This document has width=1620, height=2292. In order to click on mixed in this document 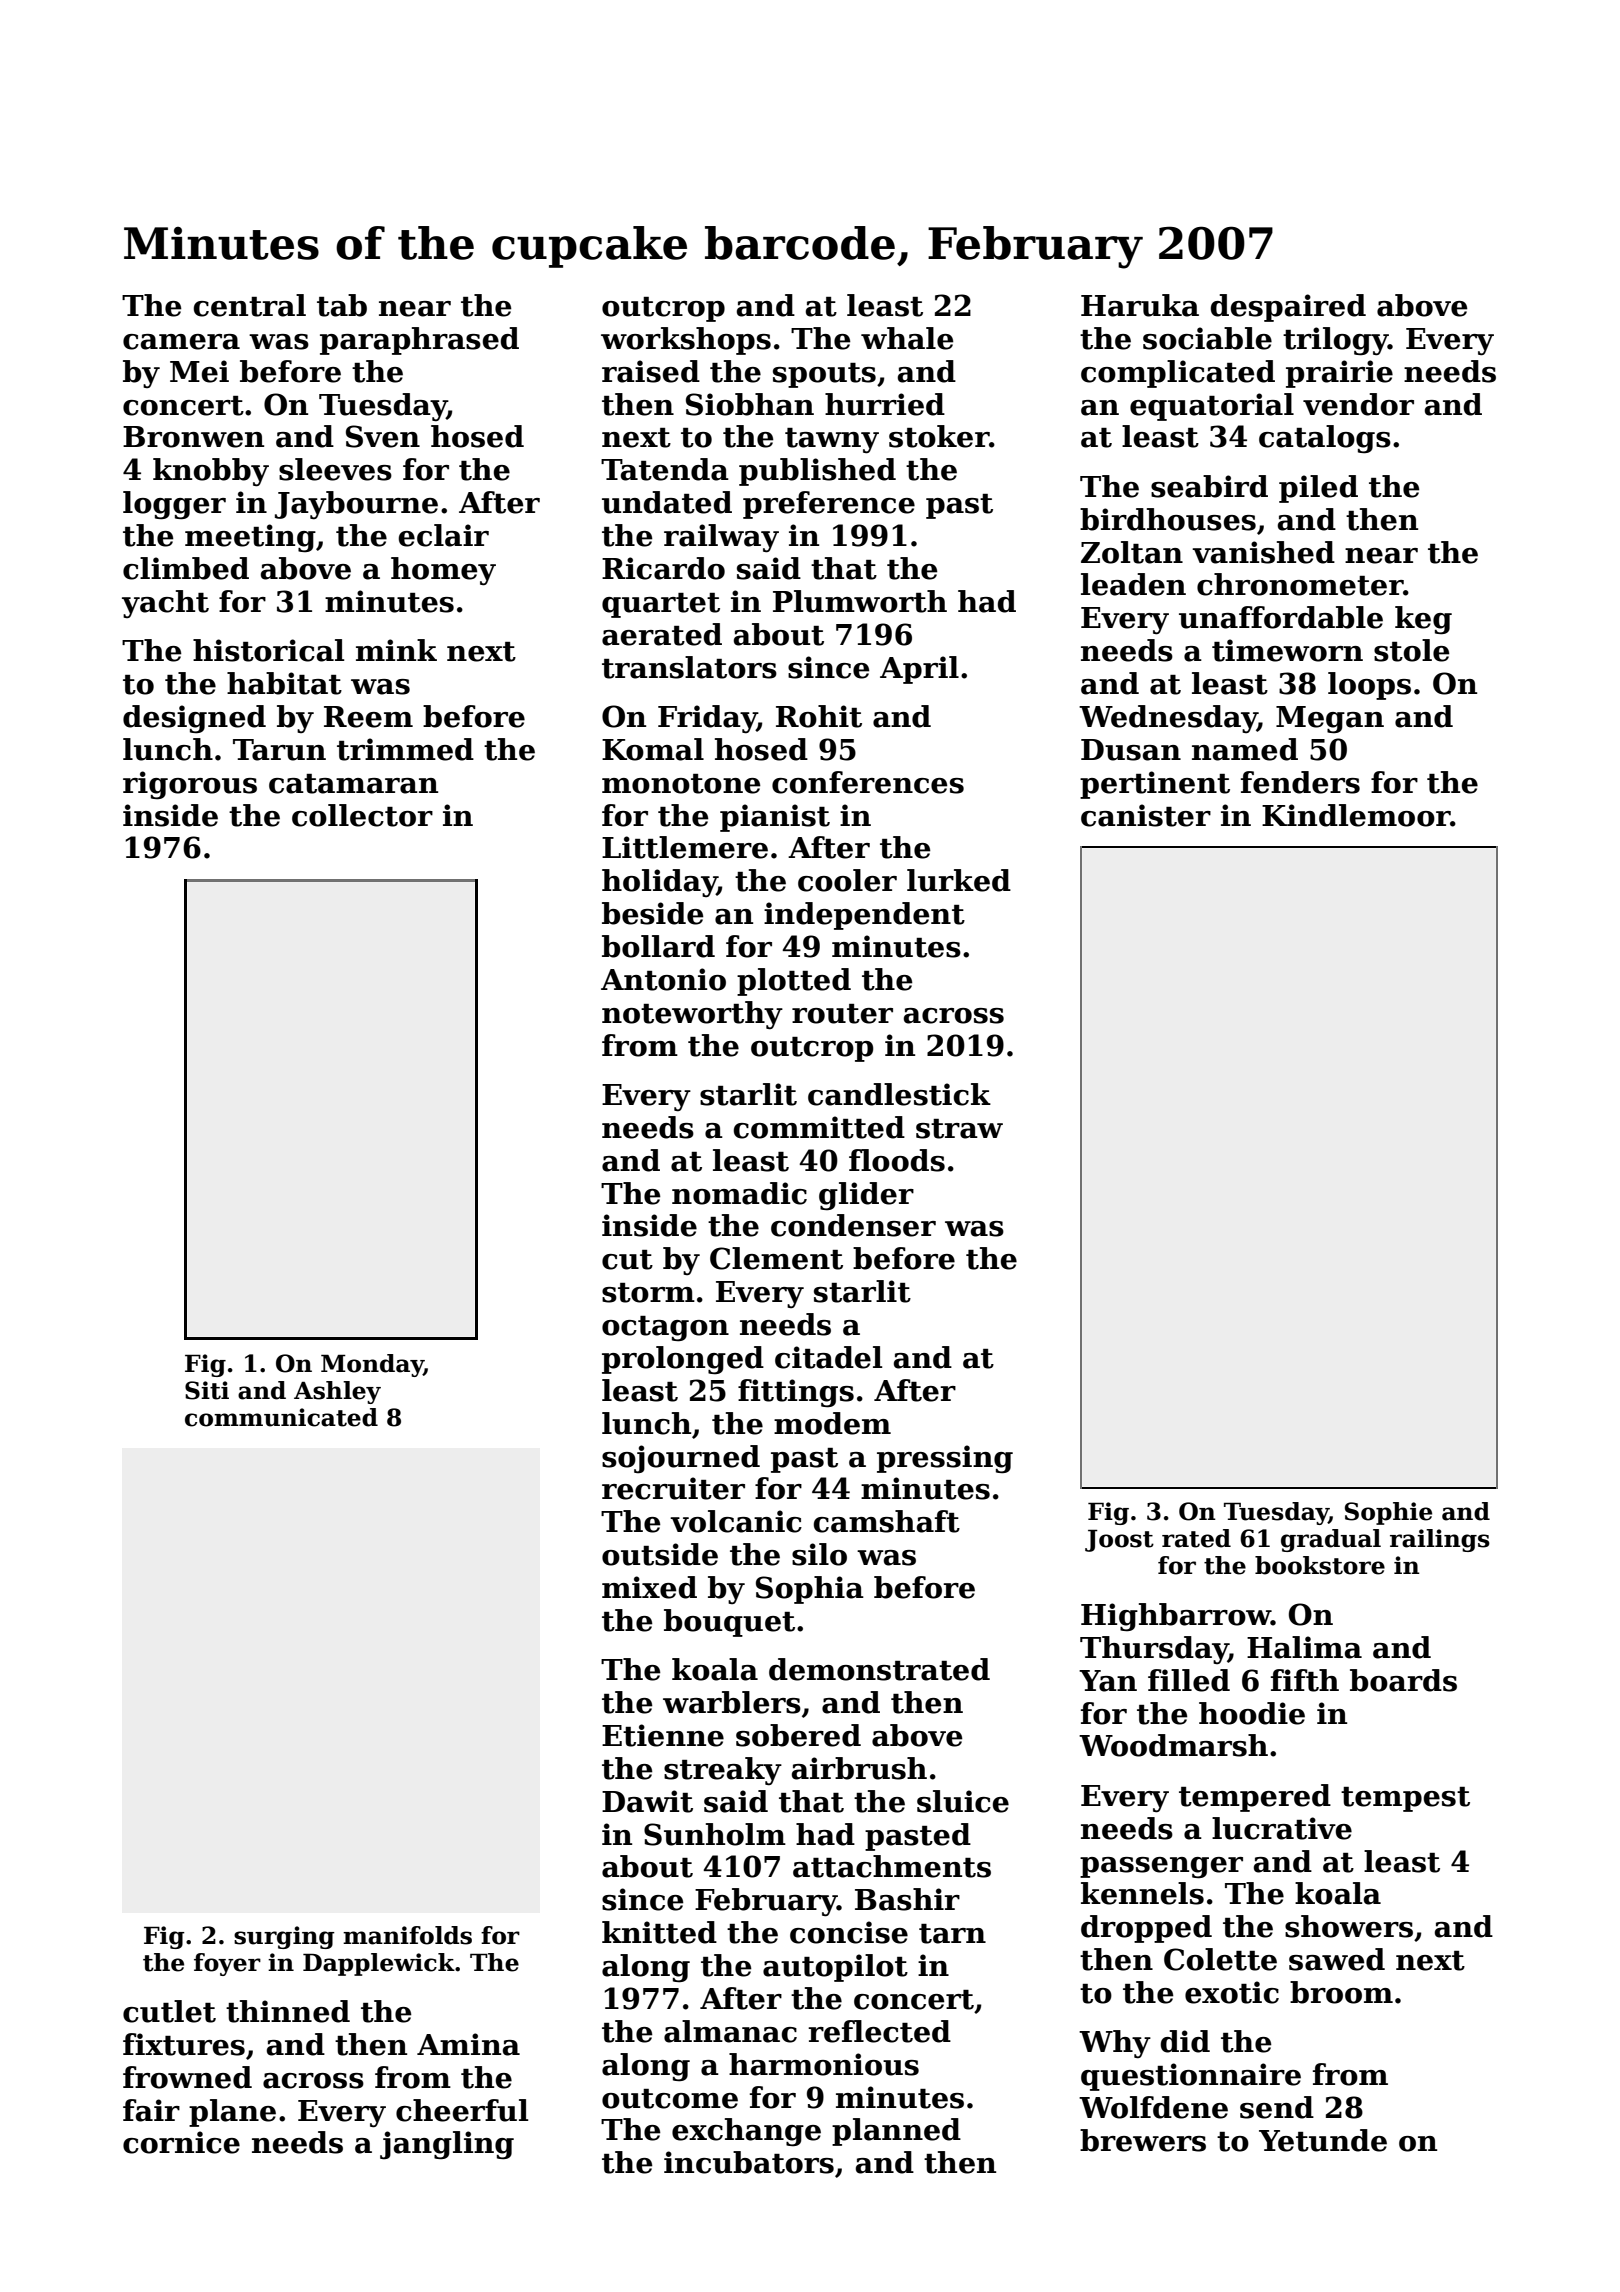, I will do `click(649, 1587)`.
